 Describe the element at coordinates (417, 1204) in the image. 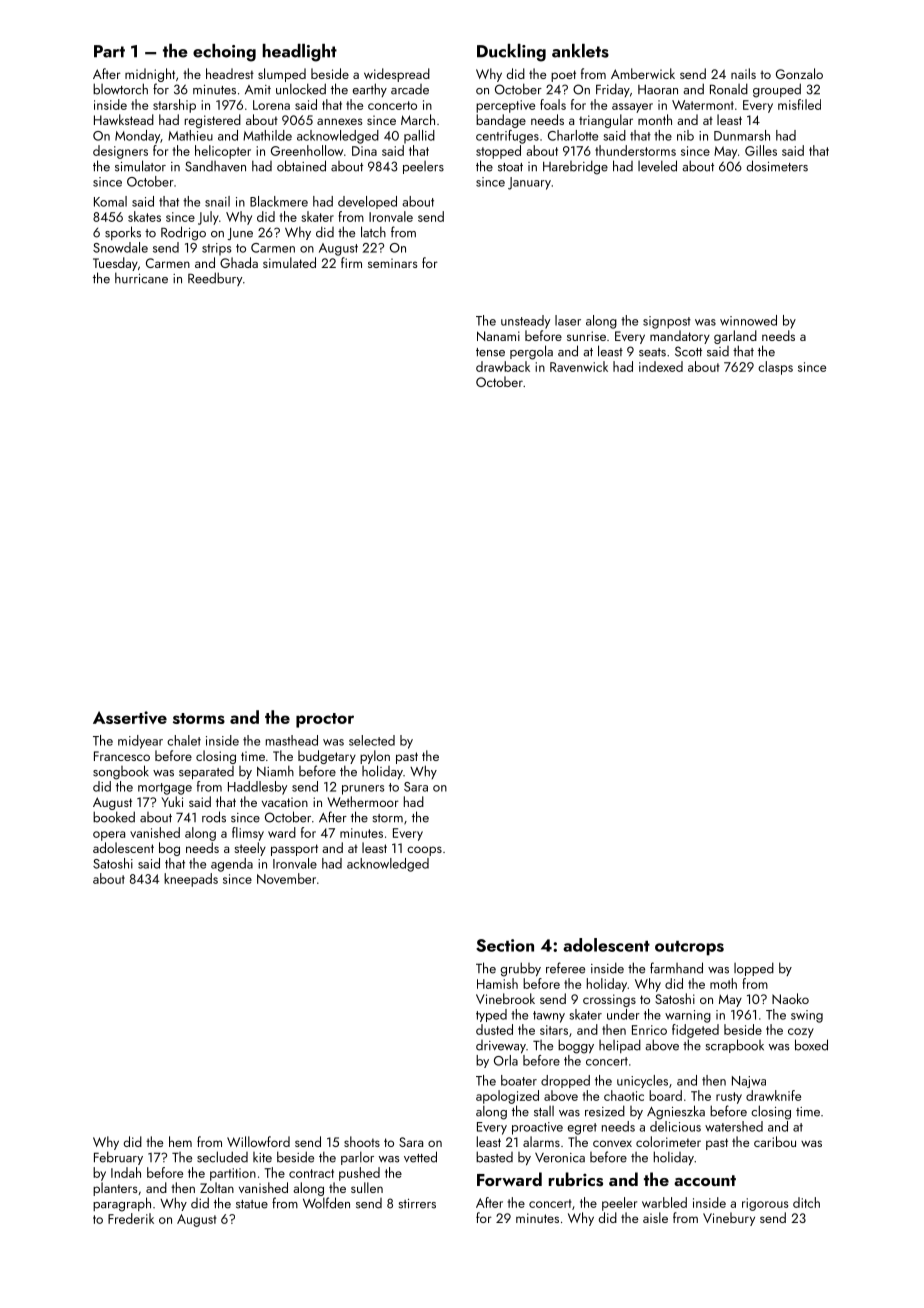

I see `stirrers` at that location.
